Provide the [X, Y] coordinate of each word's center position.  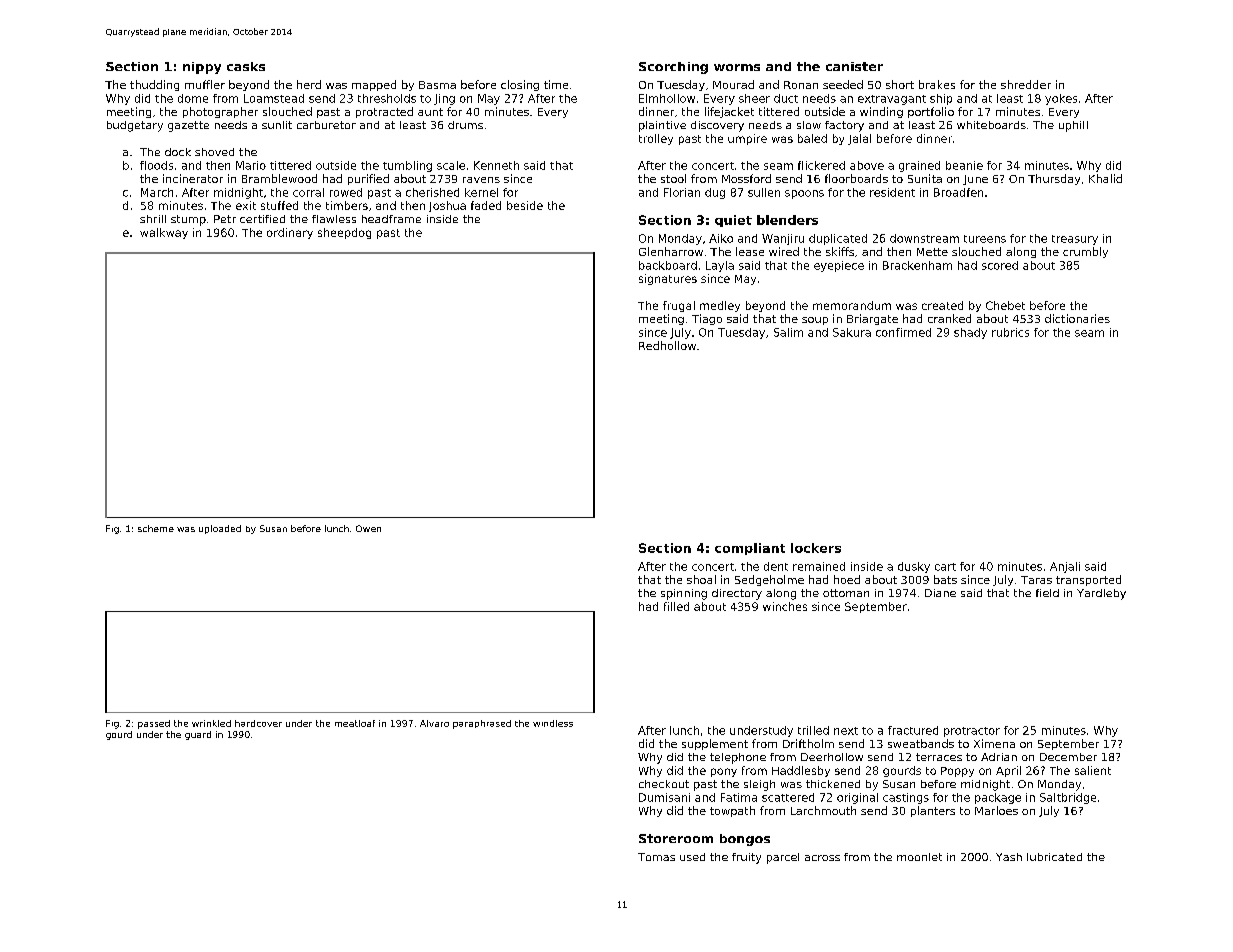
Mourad [733, 84]
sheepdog [344, 233]
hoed [847, 579]
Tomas [656, 857]
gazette [188, 126]
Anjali [1065, 567]
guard [198, 735]
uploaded [220, 529]
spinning [684, 594]
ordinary [290, 233]
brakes [937, 84]
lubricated [1054, 857]
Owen [368, 528]
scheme [156, 528]
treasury [1075, 240]
